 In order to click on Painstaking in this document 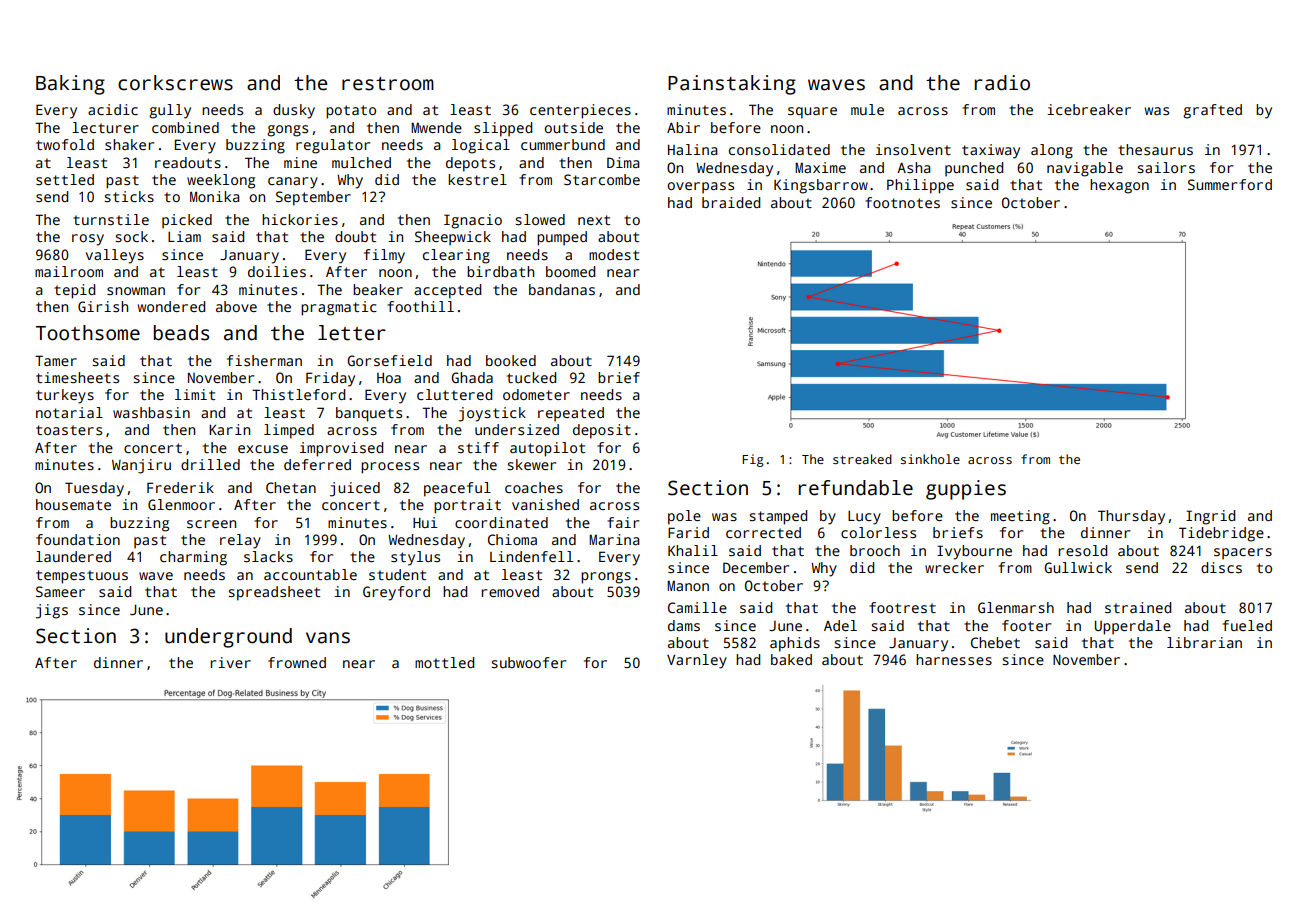, I will do `click(732, 85)`.
